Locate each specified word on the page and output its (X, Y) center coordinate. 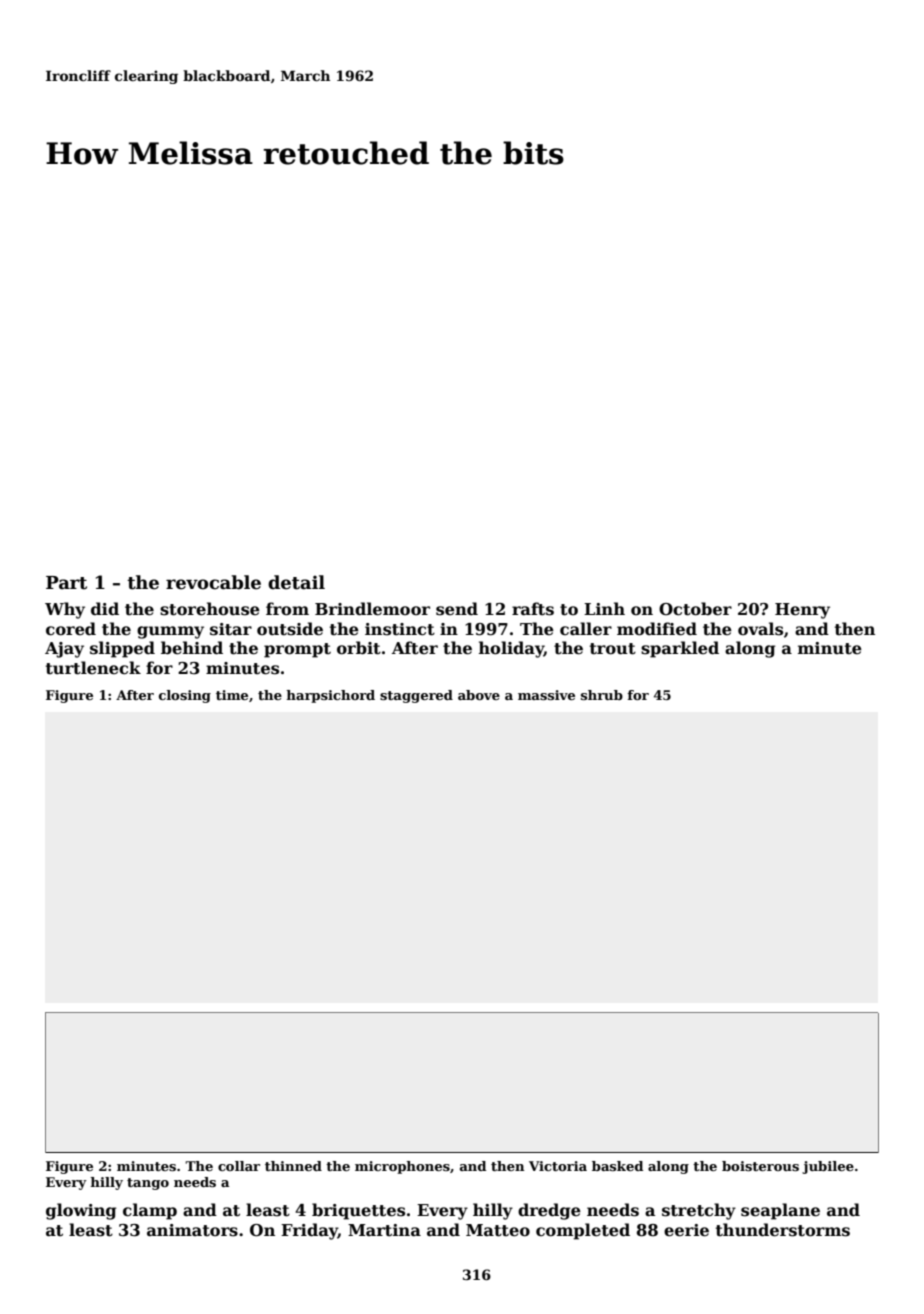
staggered (416, 696)
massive (546, 695)
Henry (802, 611)
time (232, 695)
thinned (293, 1166)
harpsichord (330, 696)
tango (148, 1184)
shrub (602, 695)
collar (239, 1166)
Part (66, 583)
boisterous (760, 1166)
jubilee (828, 1167)
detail (296, 582)
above (479, 695)
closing (185, 696)
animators (192, 1230)
